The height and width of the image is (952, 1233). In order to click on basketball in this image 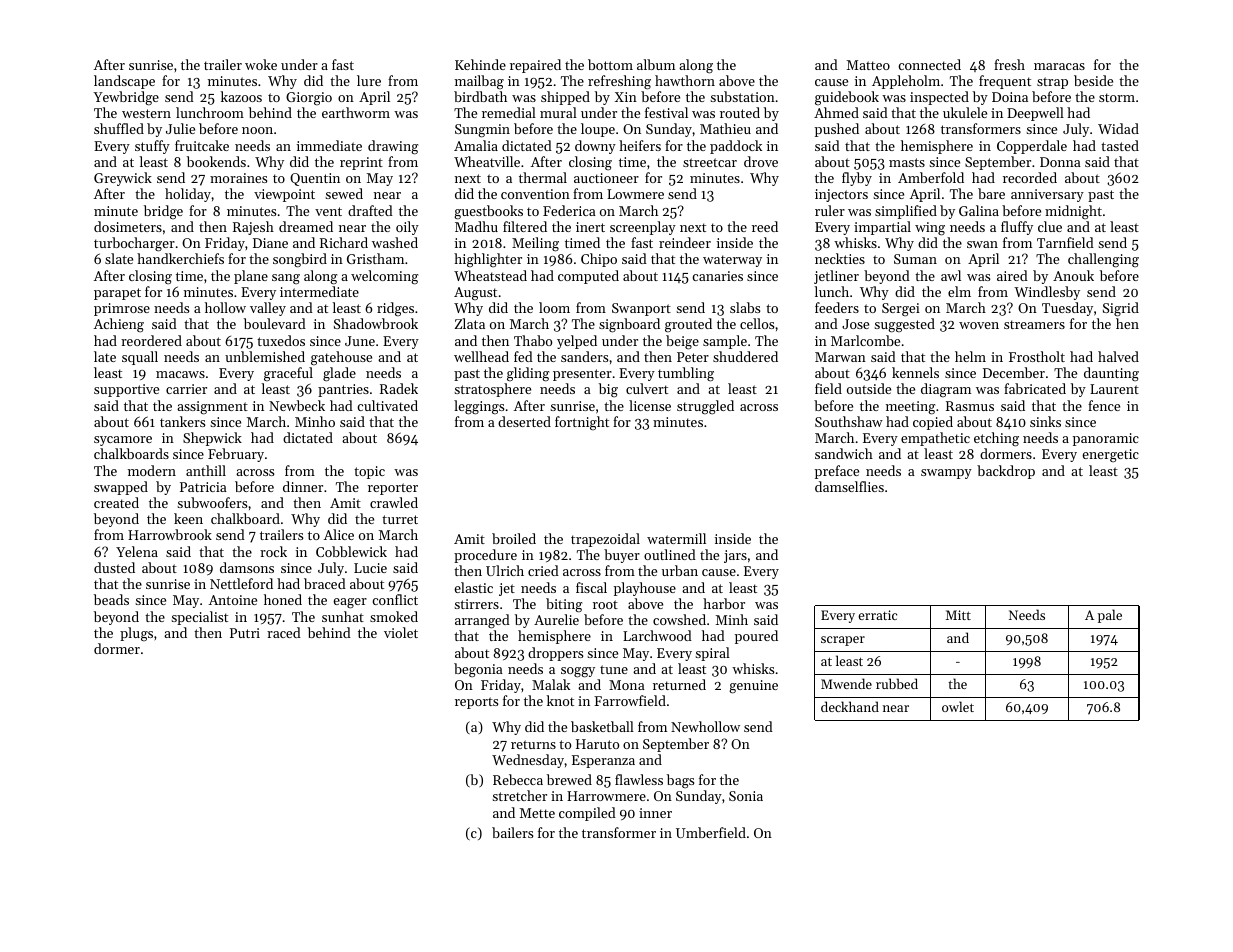, I will do `click(602, 726)`.
